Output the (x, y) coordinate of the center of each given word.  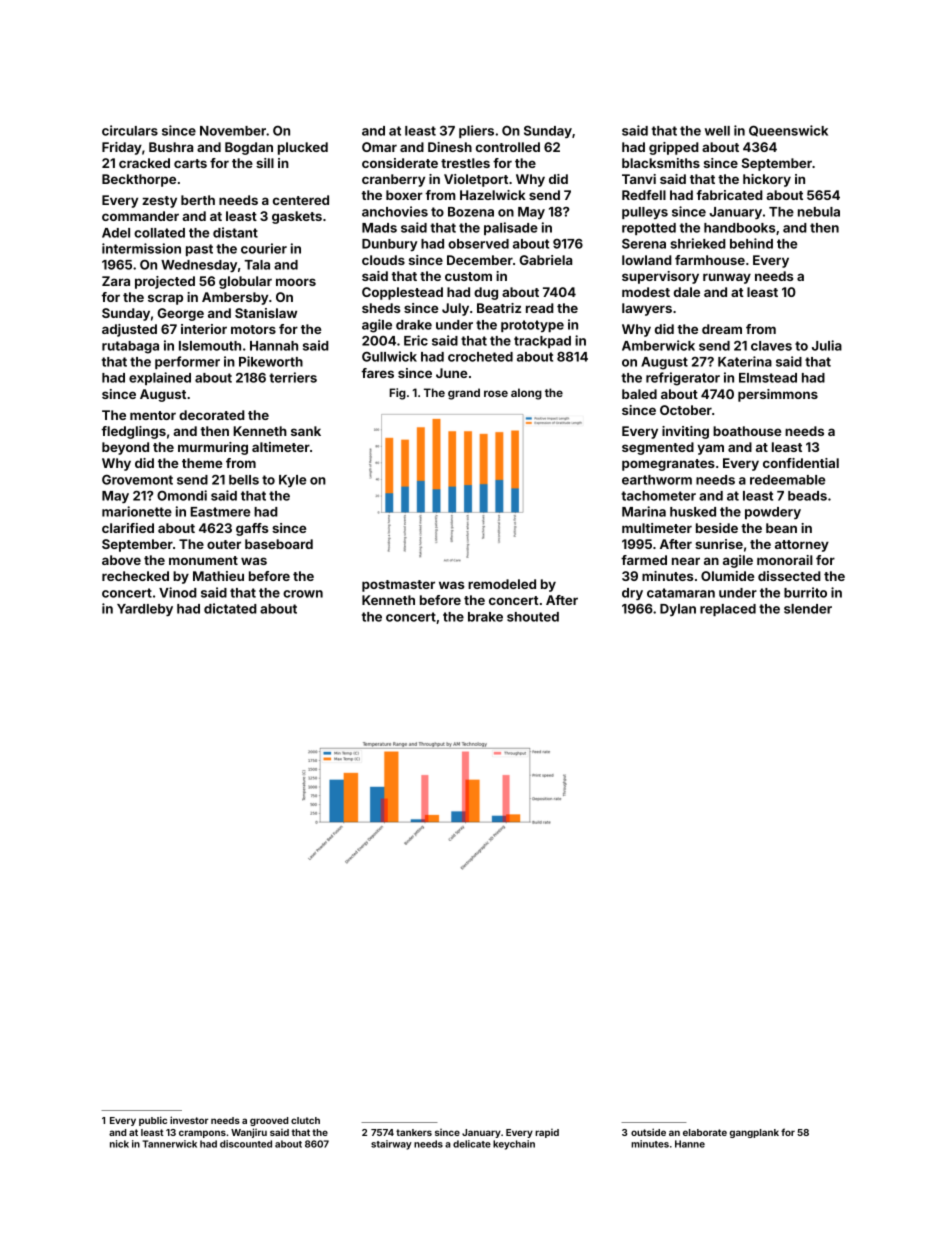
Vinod (178, 592)
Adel (116, 233)
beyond (125, 448)
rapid (547, 1133)
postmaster (398, 586)
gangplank (754, 1133)
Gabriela (545, 260)
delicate (472, 1144)
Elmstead (768, 378)
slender (808, 609)
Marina (644, 511)
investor (189, 1120)
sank (306, 431)
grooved (269, 1121)
